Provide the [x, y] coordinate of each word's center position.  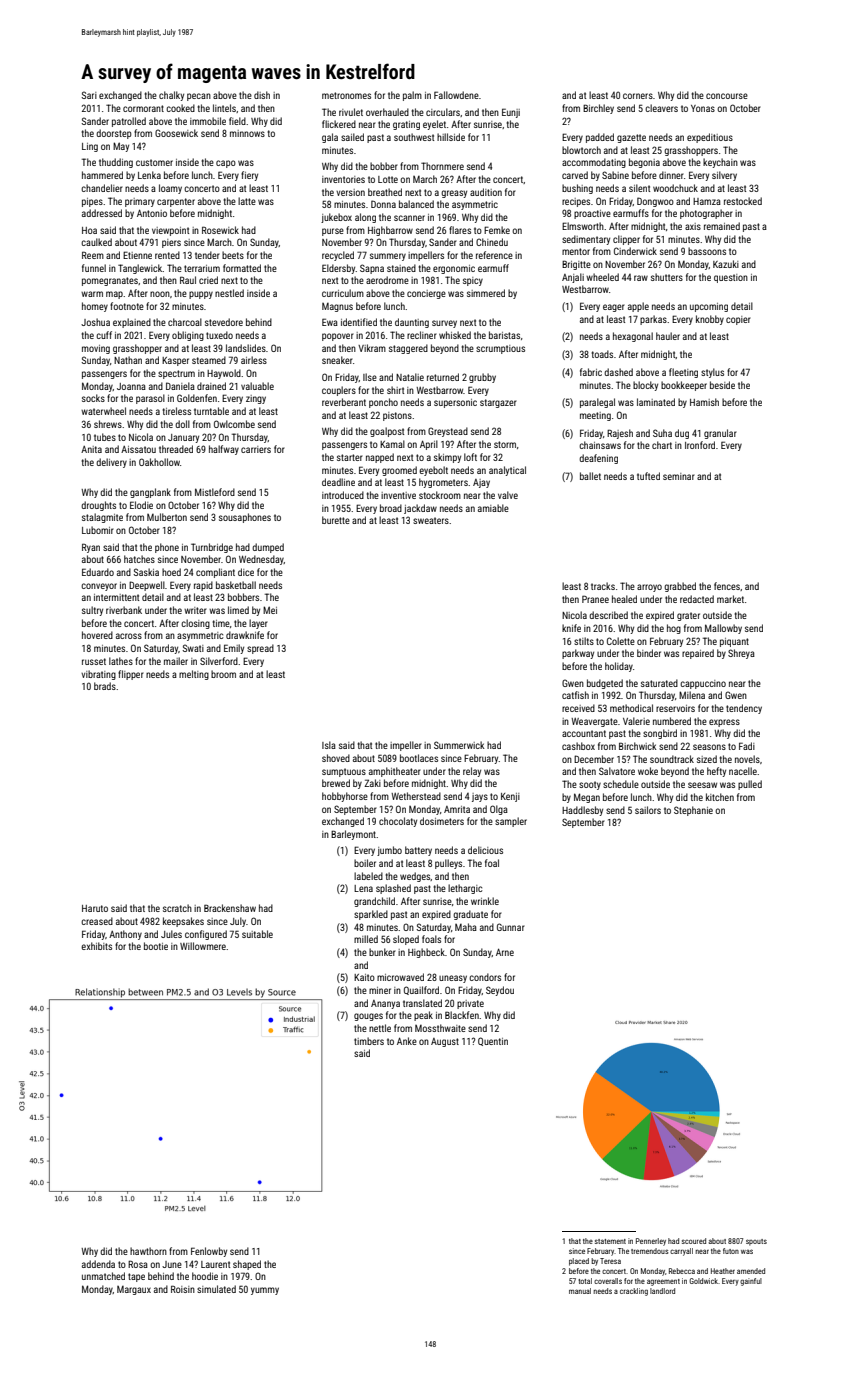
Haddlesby [582, 811]
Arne [505, 952]
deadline [338, 482]
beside [722, 385]
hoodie [205, 1276]
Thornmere [442, 166]
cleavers [661, 108]
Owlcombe [234, 424]
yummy [265, 1291]
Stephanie [693, 811]
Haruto [95, 908]
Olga [499, 810]
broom [223, 674]
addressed [102, 213]
